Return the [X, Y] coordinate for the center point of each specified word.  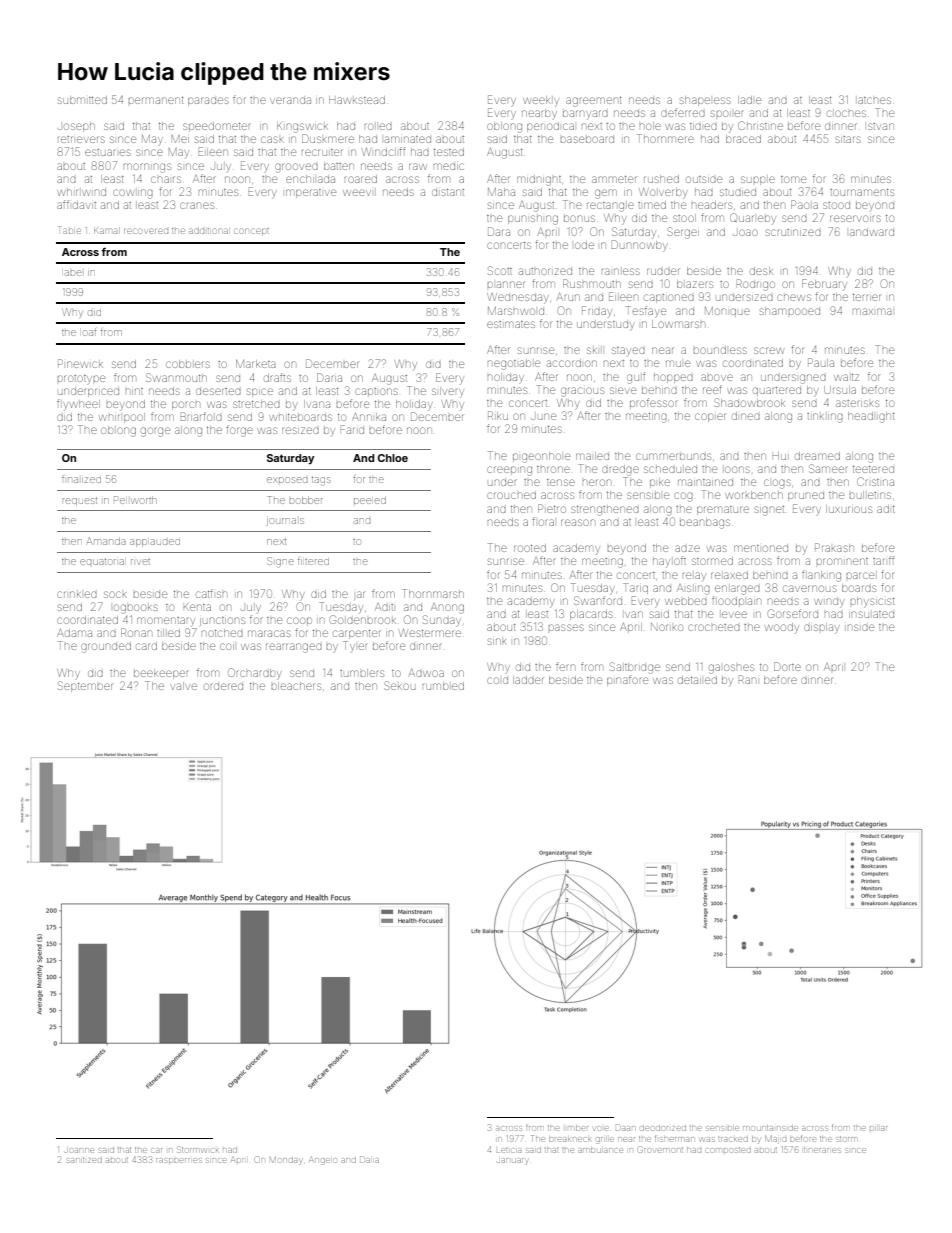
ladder [528, 680]
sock [115, 594]
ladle [749, 100]
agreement [594, 102]
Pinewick [80, 363]
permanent [156, 100]
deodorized [663, 1128]
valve [184, 686]
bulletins [870, 495]
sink [497, 641]
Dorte [787, 666]
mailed [592, 456]
